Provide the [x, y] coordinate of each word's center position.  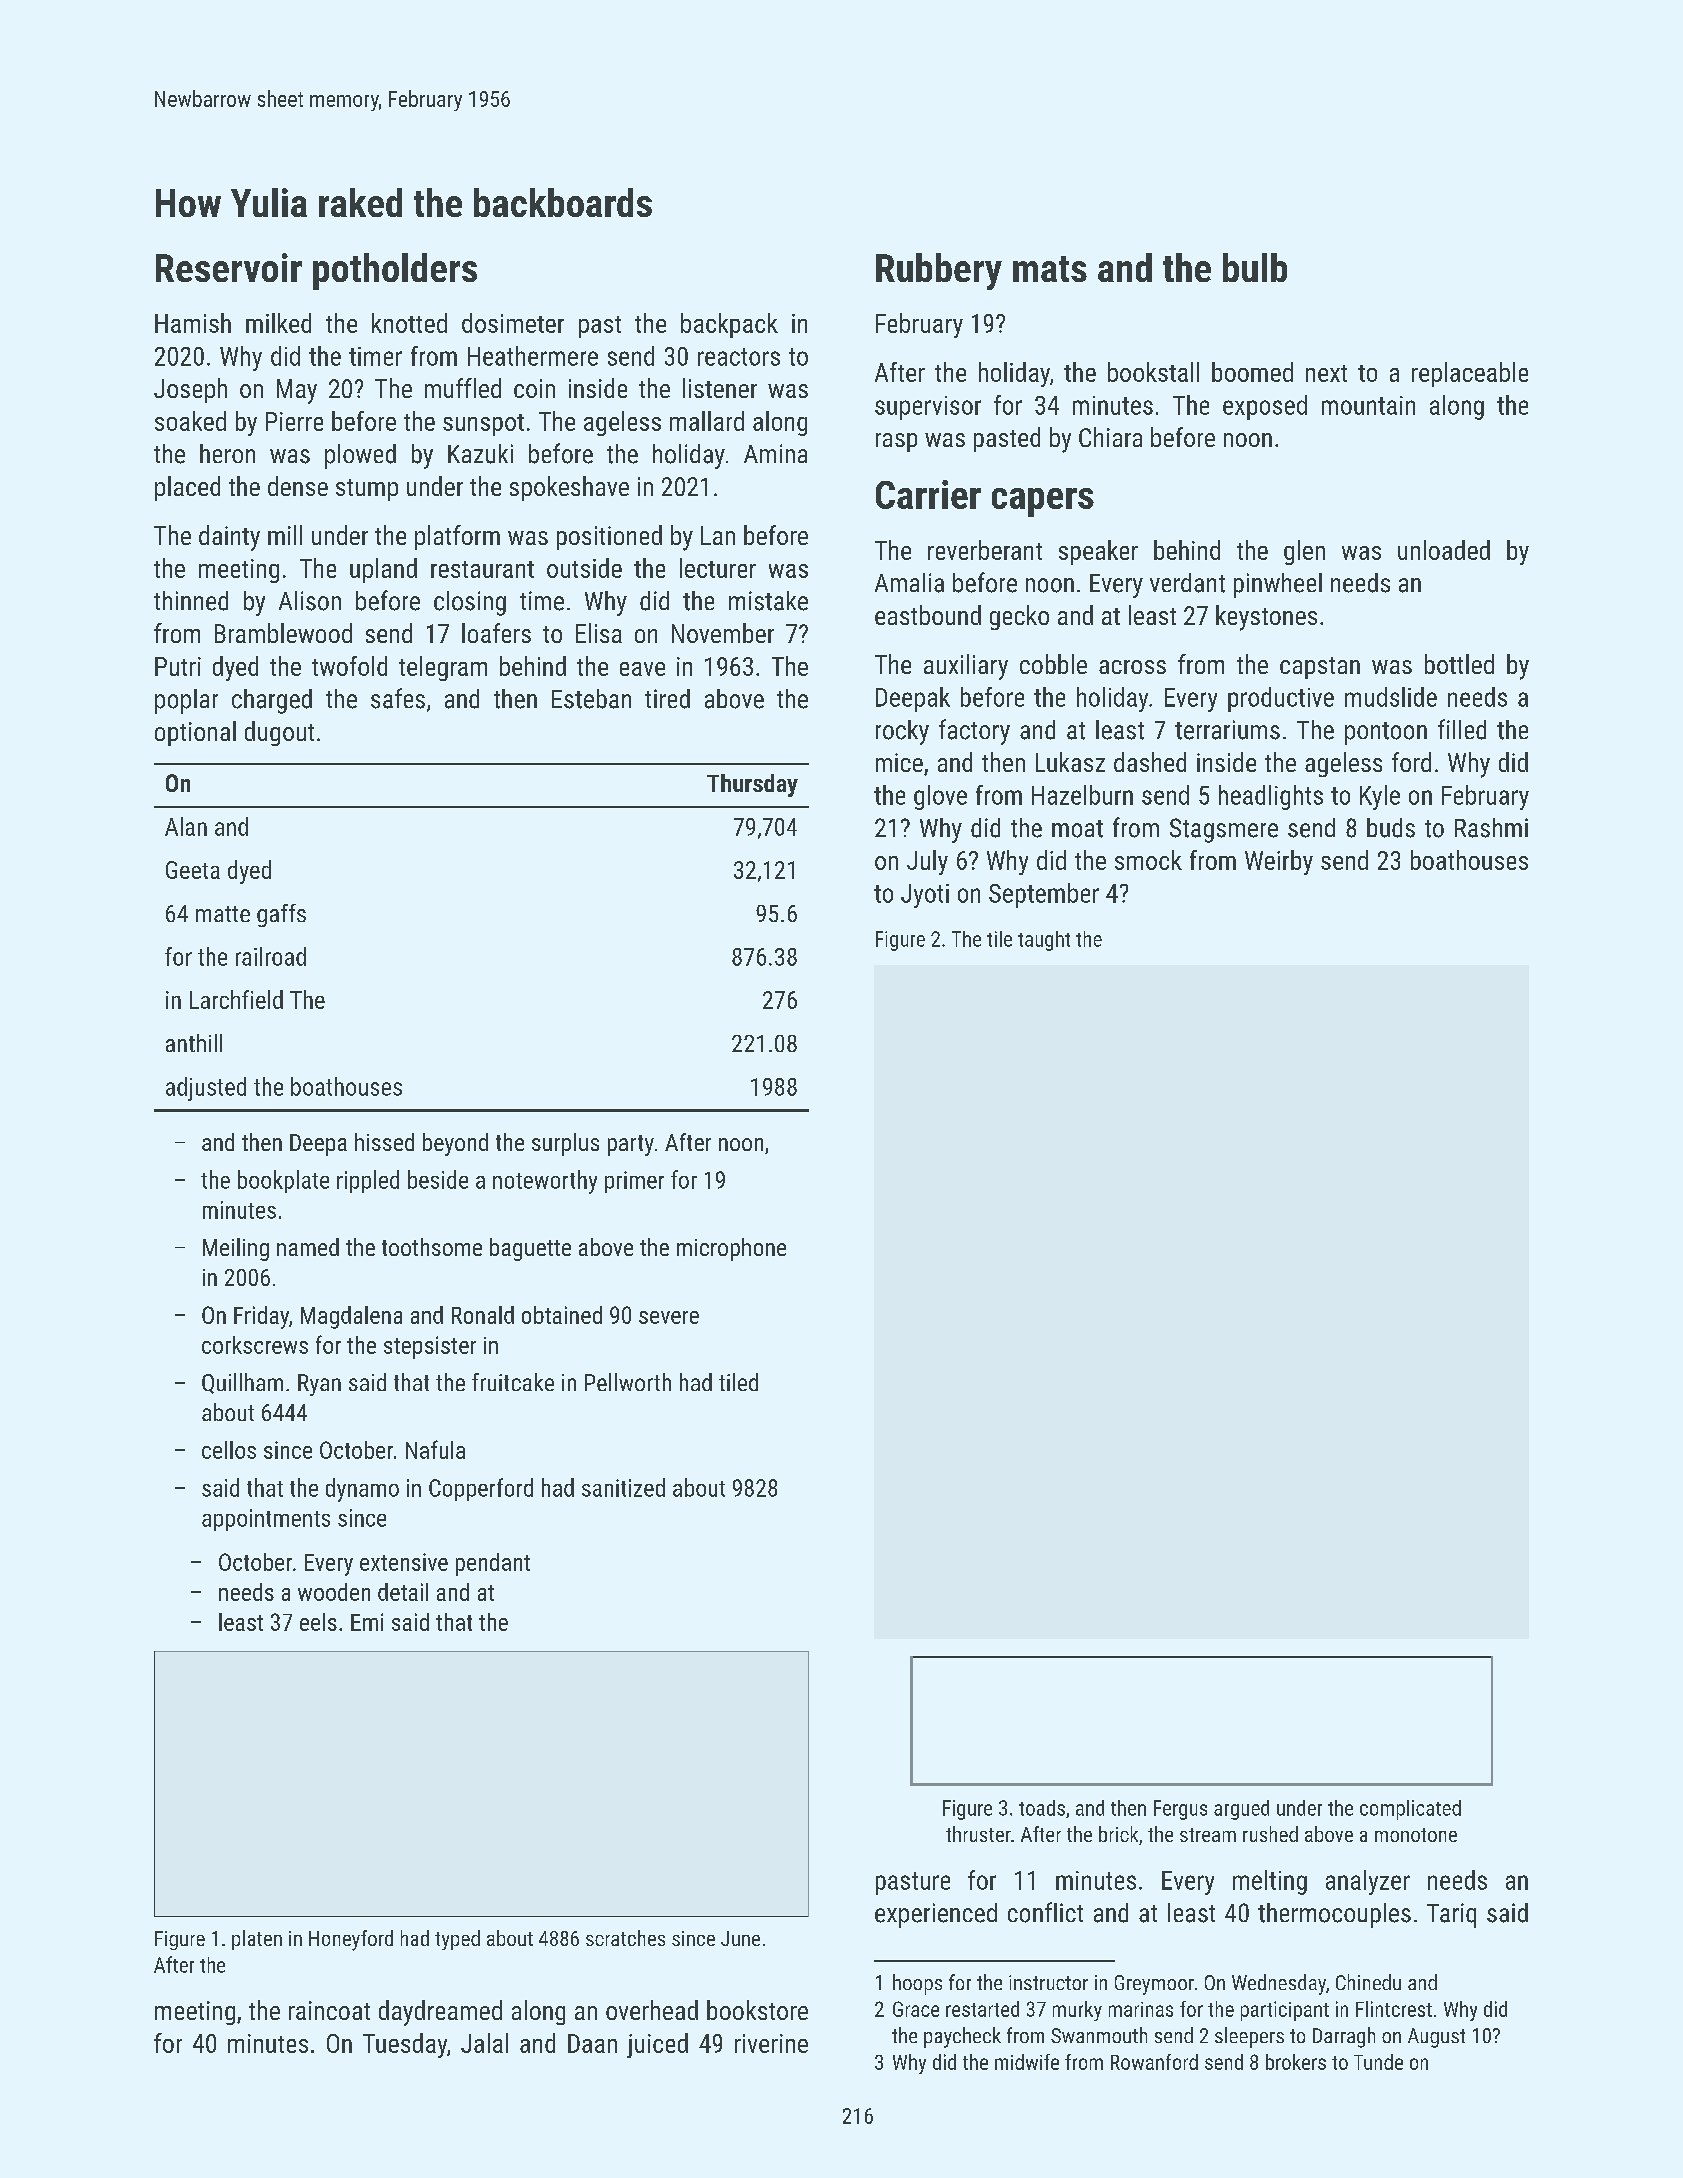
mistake [768, 601]
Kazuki [480, 454]
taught [1044, 941]
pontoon [1386, 733]
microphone [731, 1249]
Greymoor [1154, 1985]
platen [257, 1940]
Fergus [1180, 1810]
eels [318, 1622]
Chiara [1110, 437]
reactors [739, 357]
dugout [279, 733]
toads [1042, 1808]
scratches [625, 1938]
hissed [384, 1142]
